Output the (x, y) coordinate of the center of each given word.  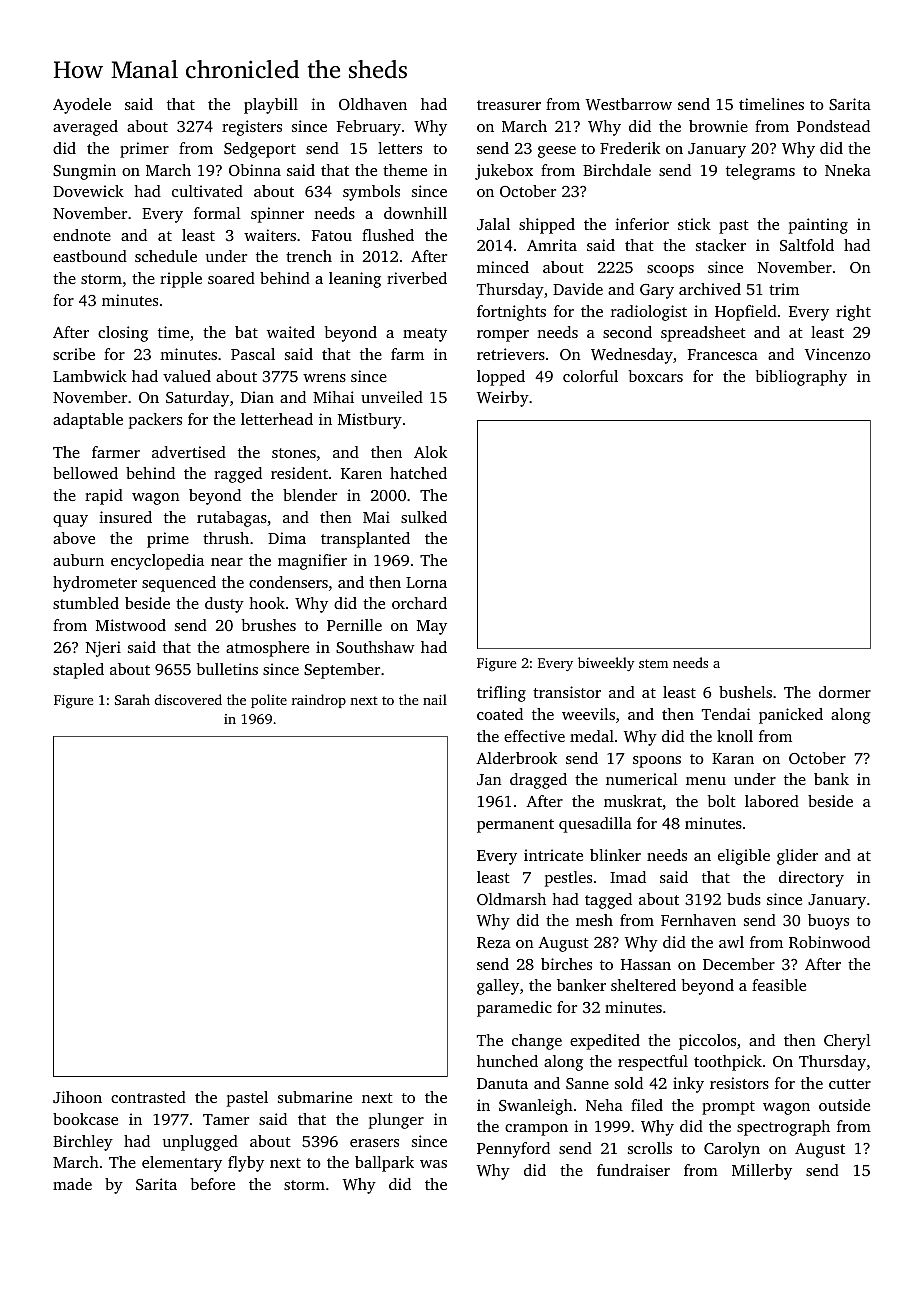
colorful (590, 376)
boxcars (656, 376)
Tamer (226, 1119)
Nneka (848, 170)
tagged (608, 901)
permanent (515, 826)
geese (557, 152)
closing (123, 334)
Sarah (132, 699)
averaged (85, 128)
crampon (536, 1130)
